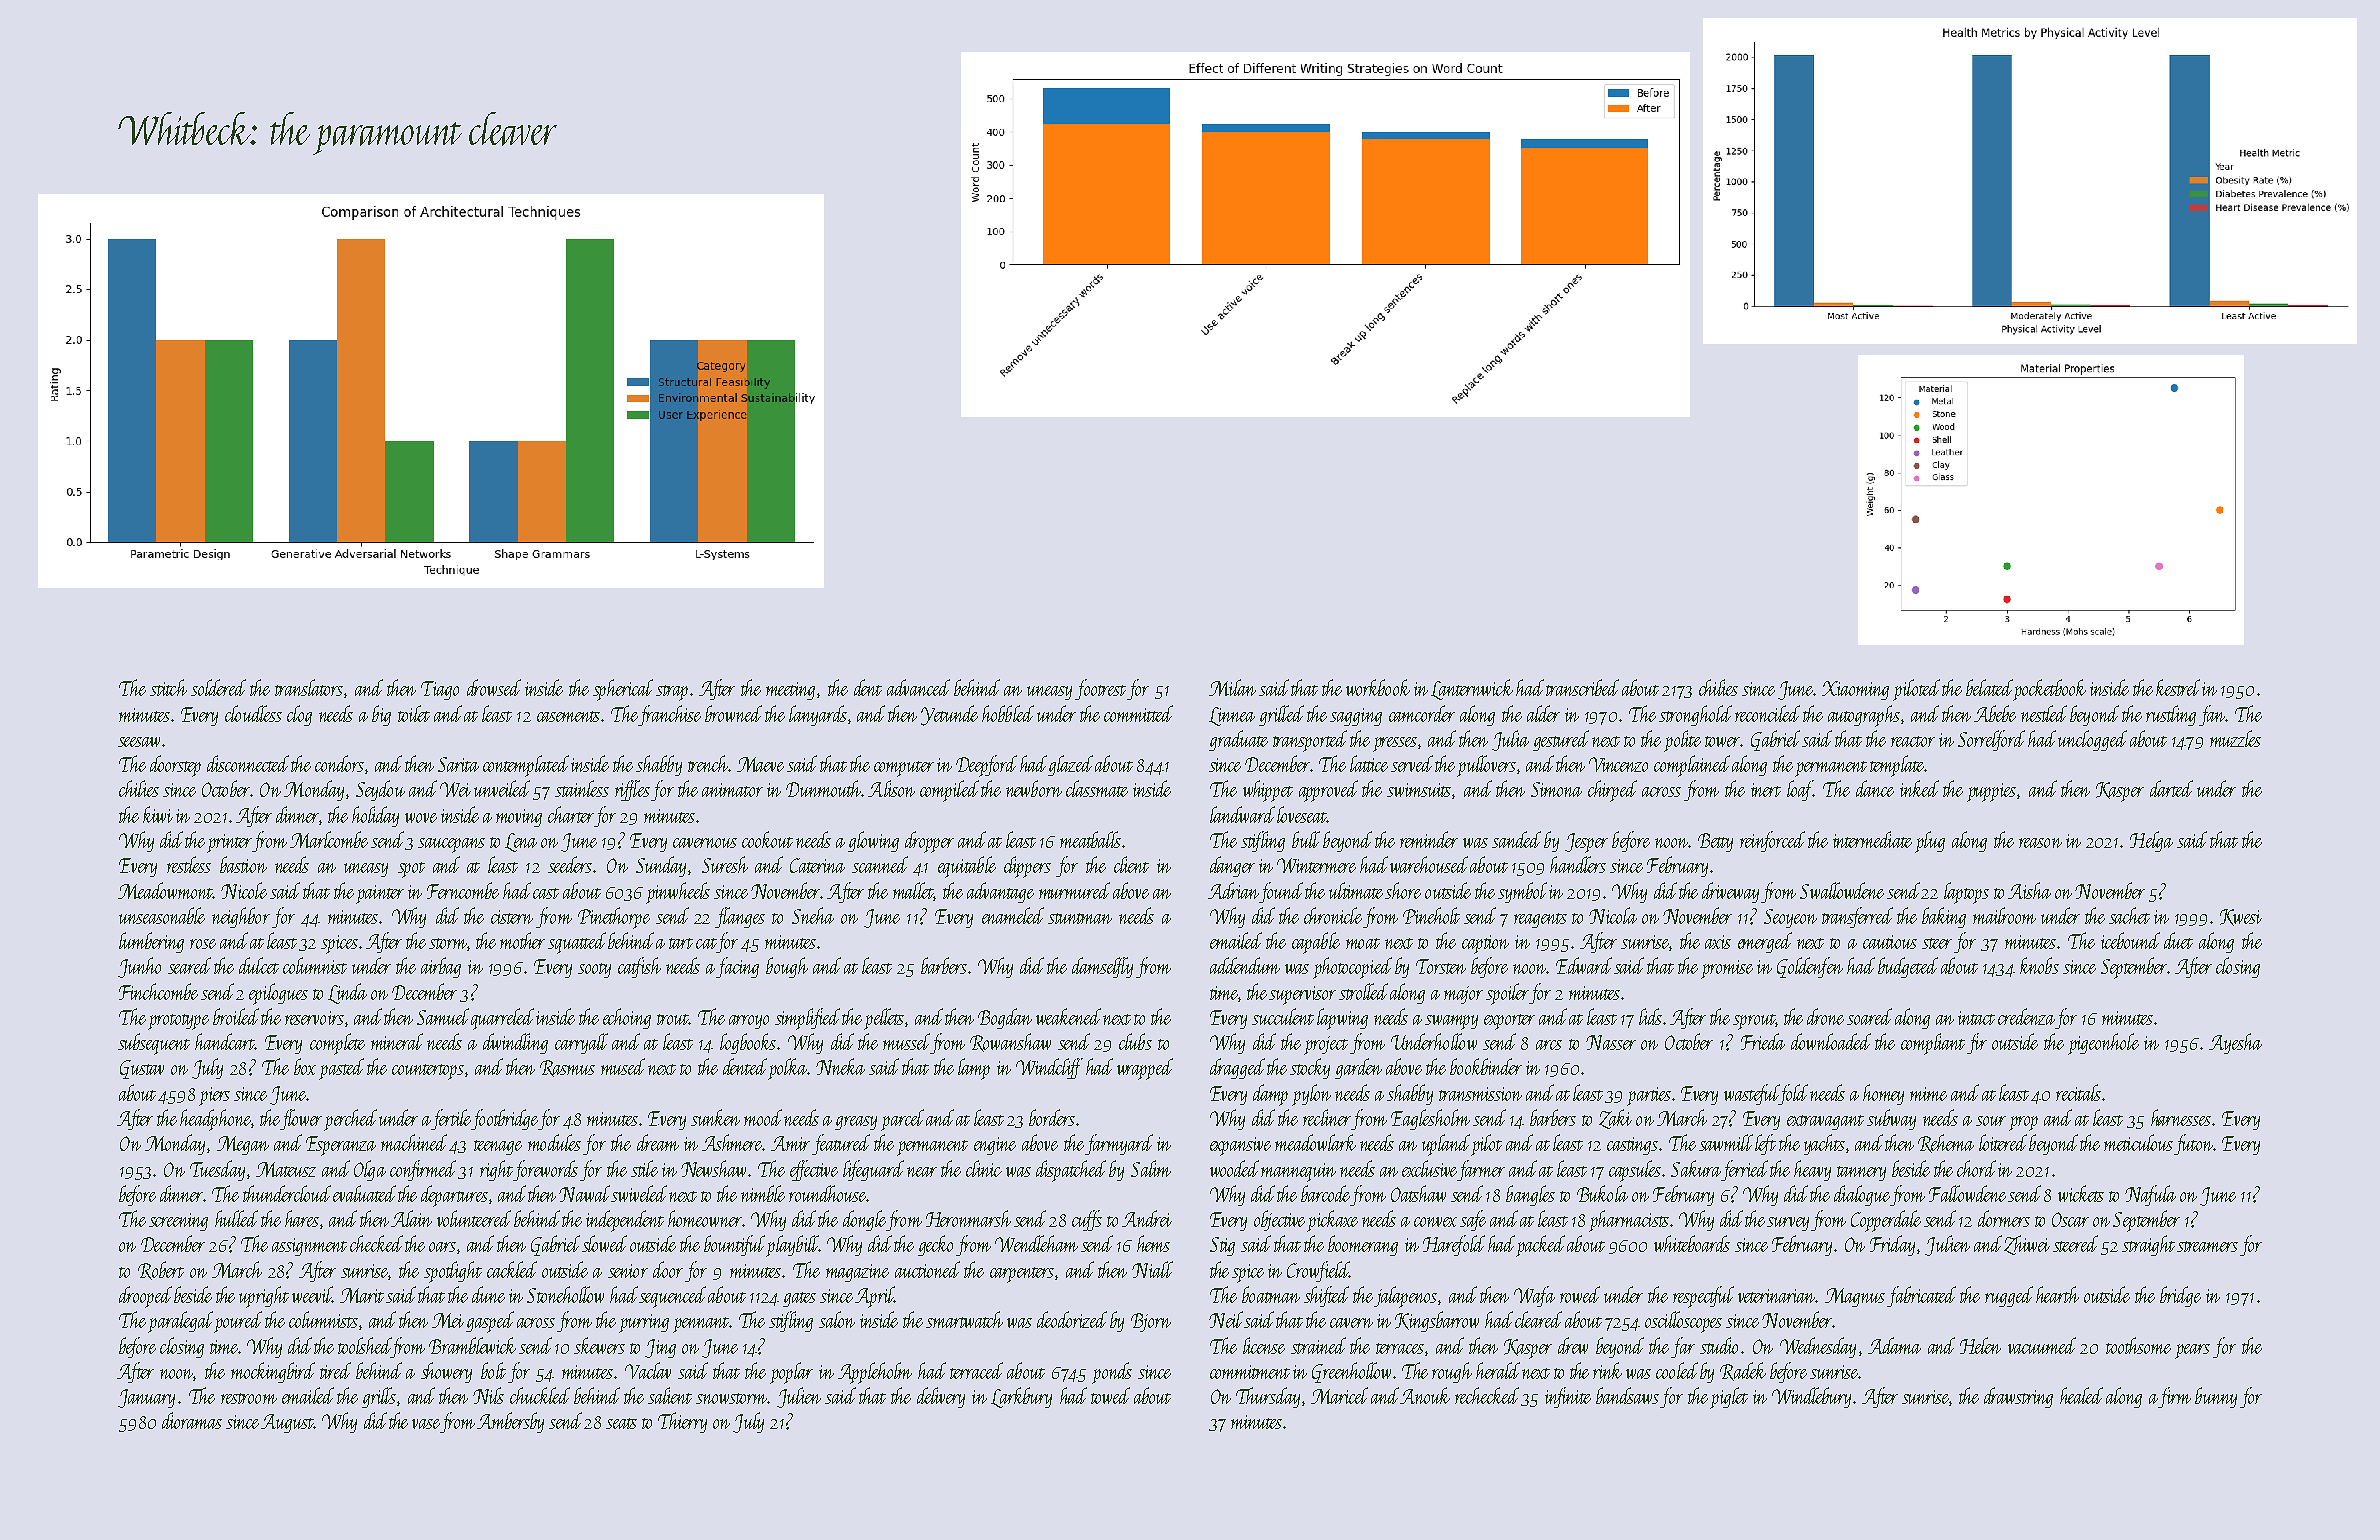 This page has height=1540, width=2380. What do you see at coordinates (273, 1372) in the page?
I see `mockingbird` at bounding box center [273, 1372].
